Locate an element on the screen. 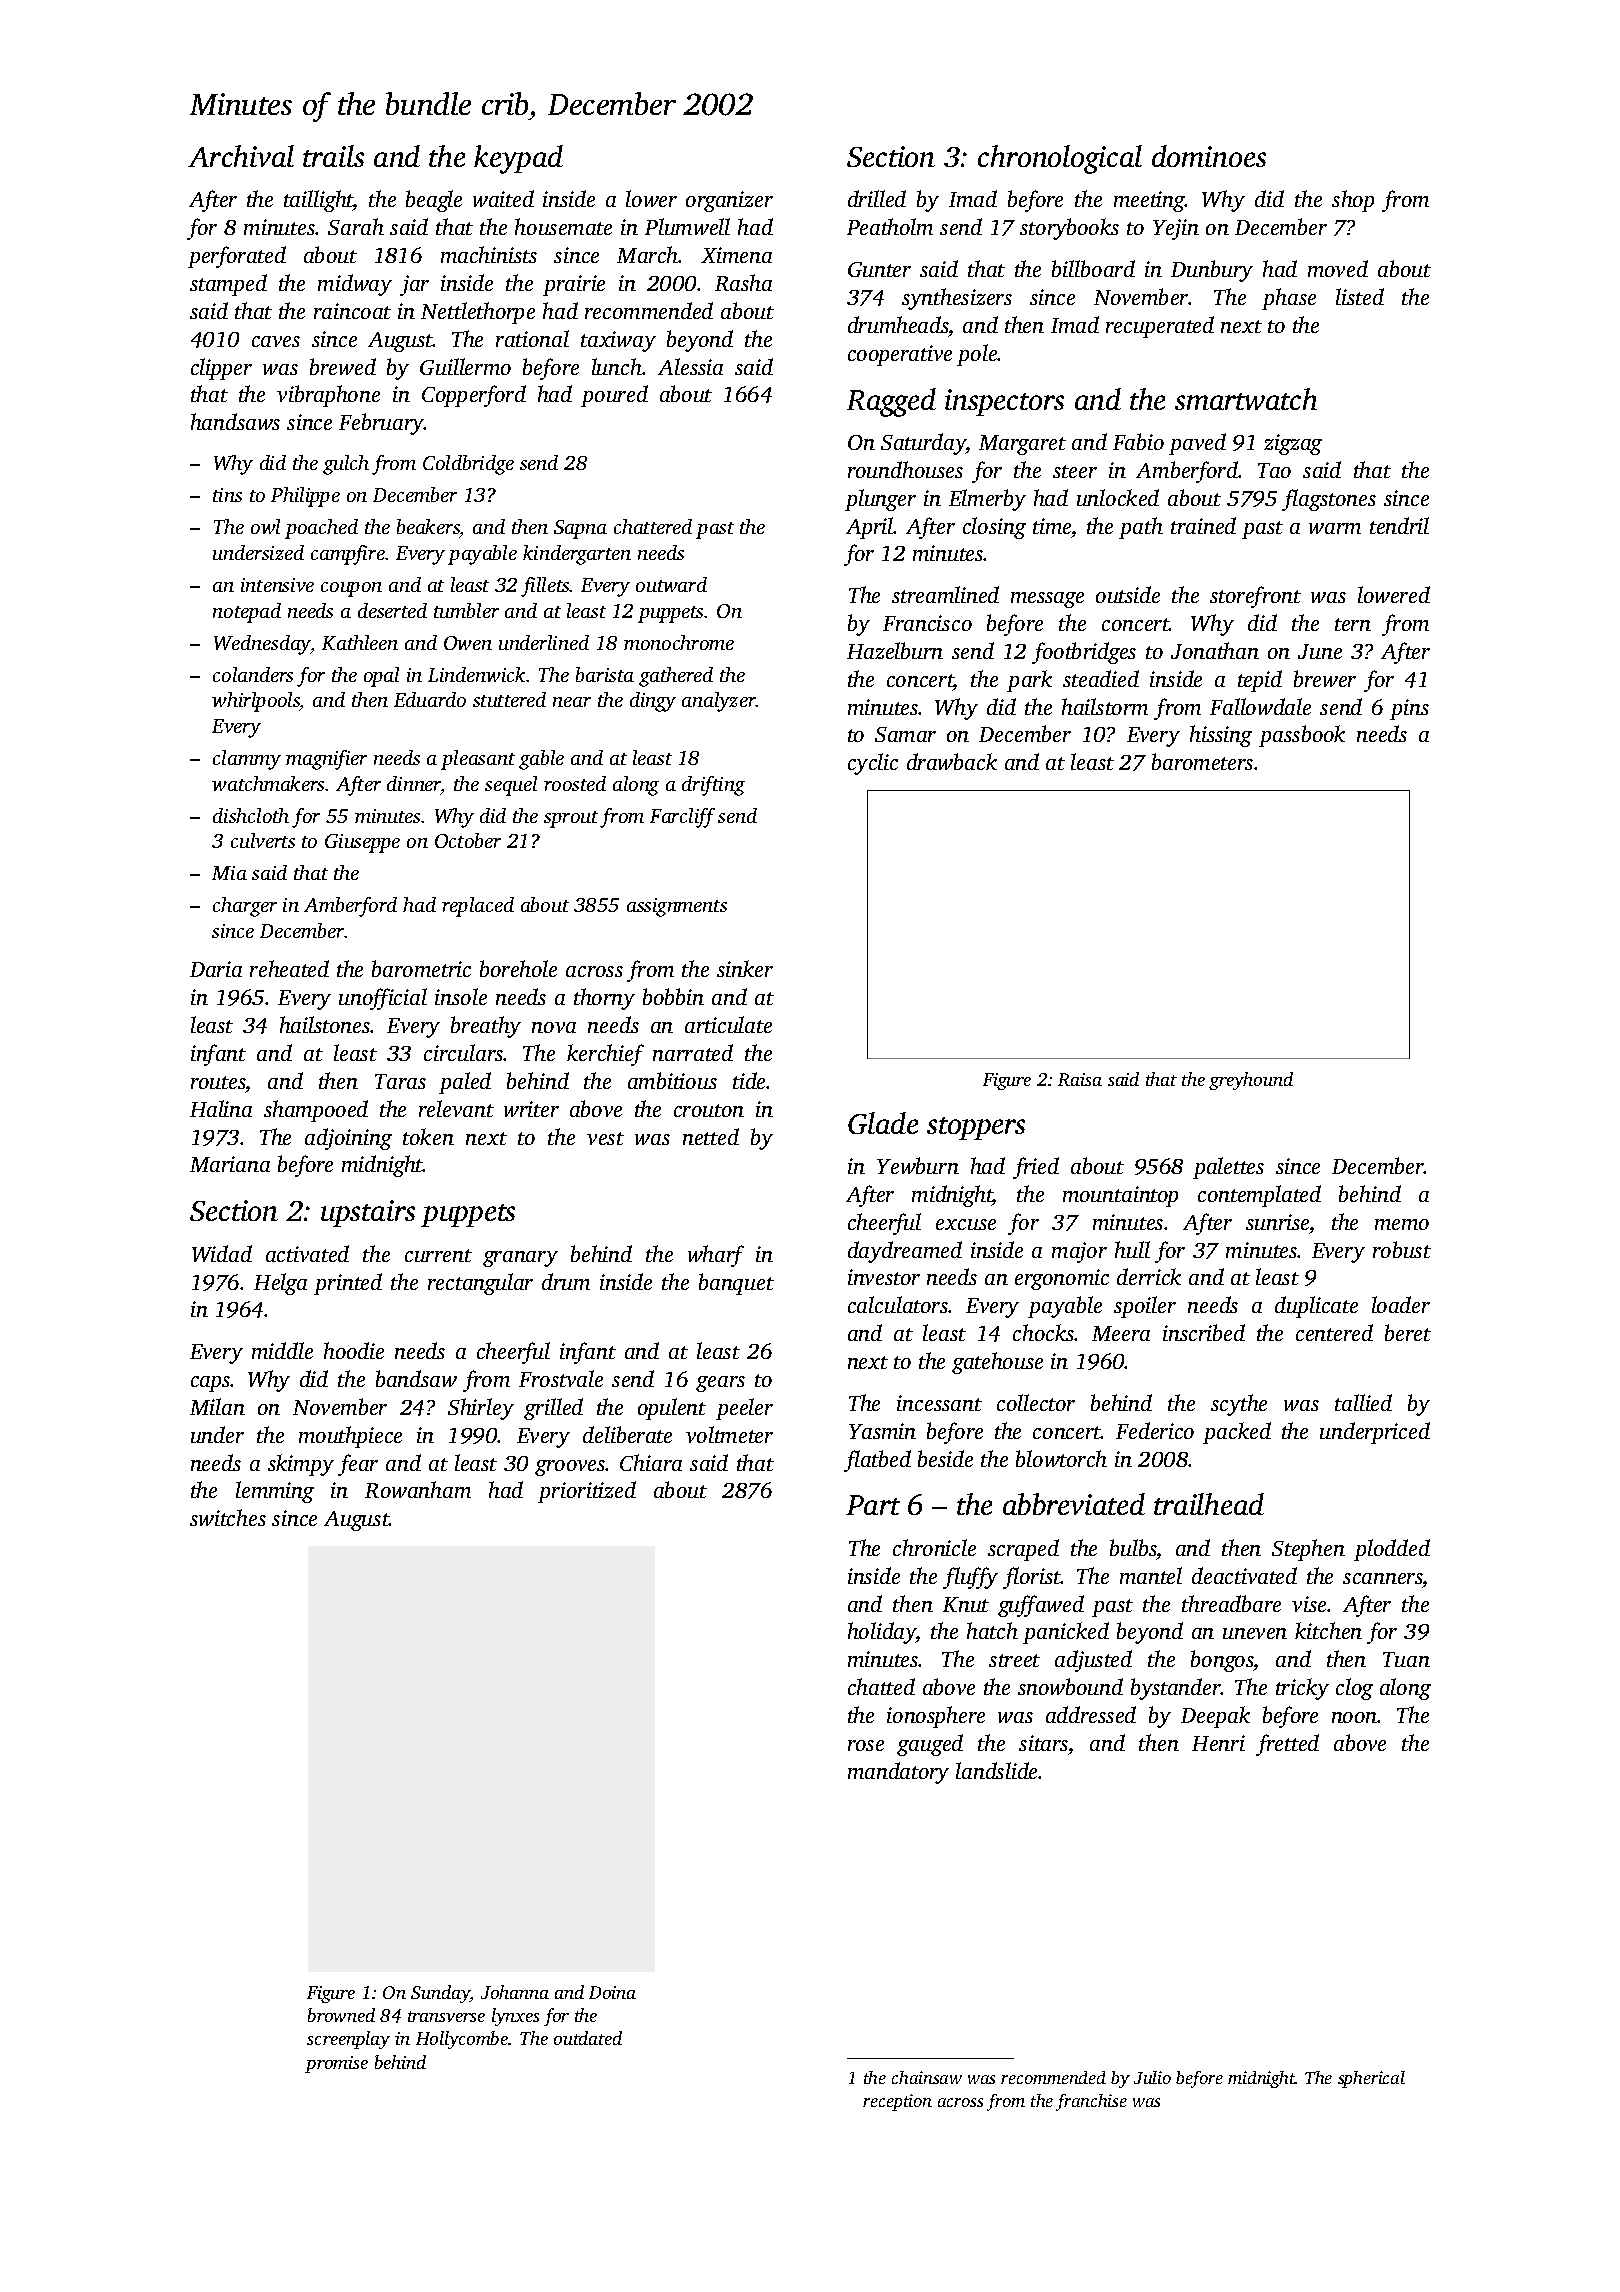  Rowanham is located at coordinates (418, 1489).
